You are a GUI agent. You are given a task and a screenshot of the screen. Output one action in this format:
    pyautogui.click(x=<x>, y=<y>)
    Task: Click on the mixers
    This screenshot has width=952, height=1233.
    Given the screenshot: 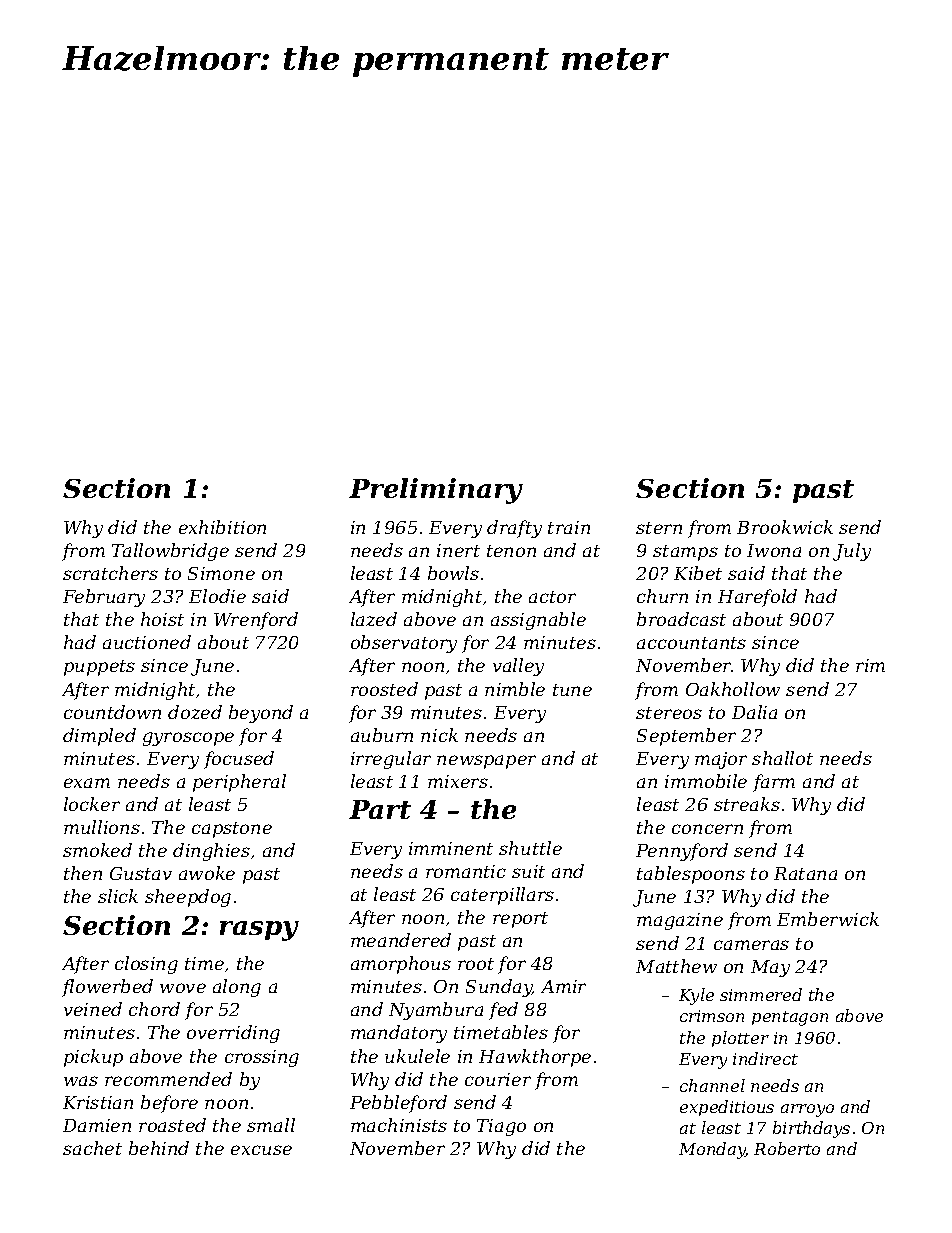 What is the action you would take?
    pyautogui.click(x=458, y=781)
